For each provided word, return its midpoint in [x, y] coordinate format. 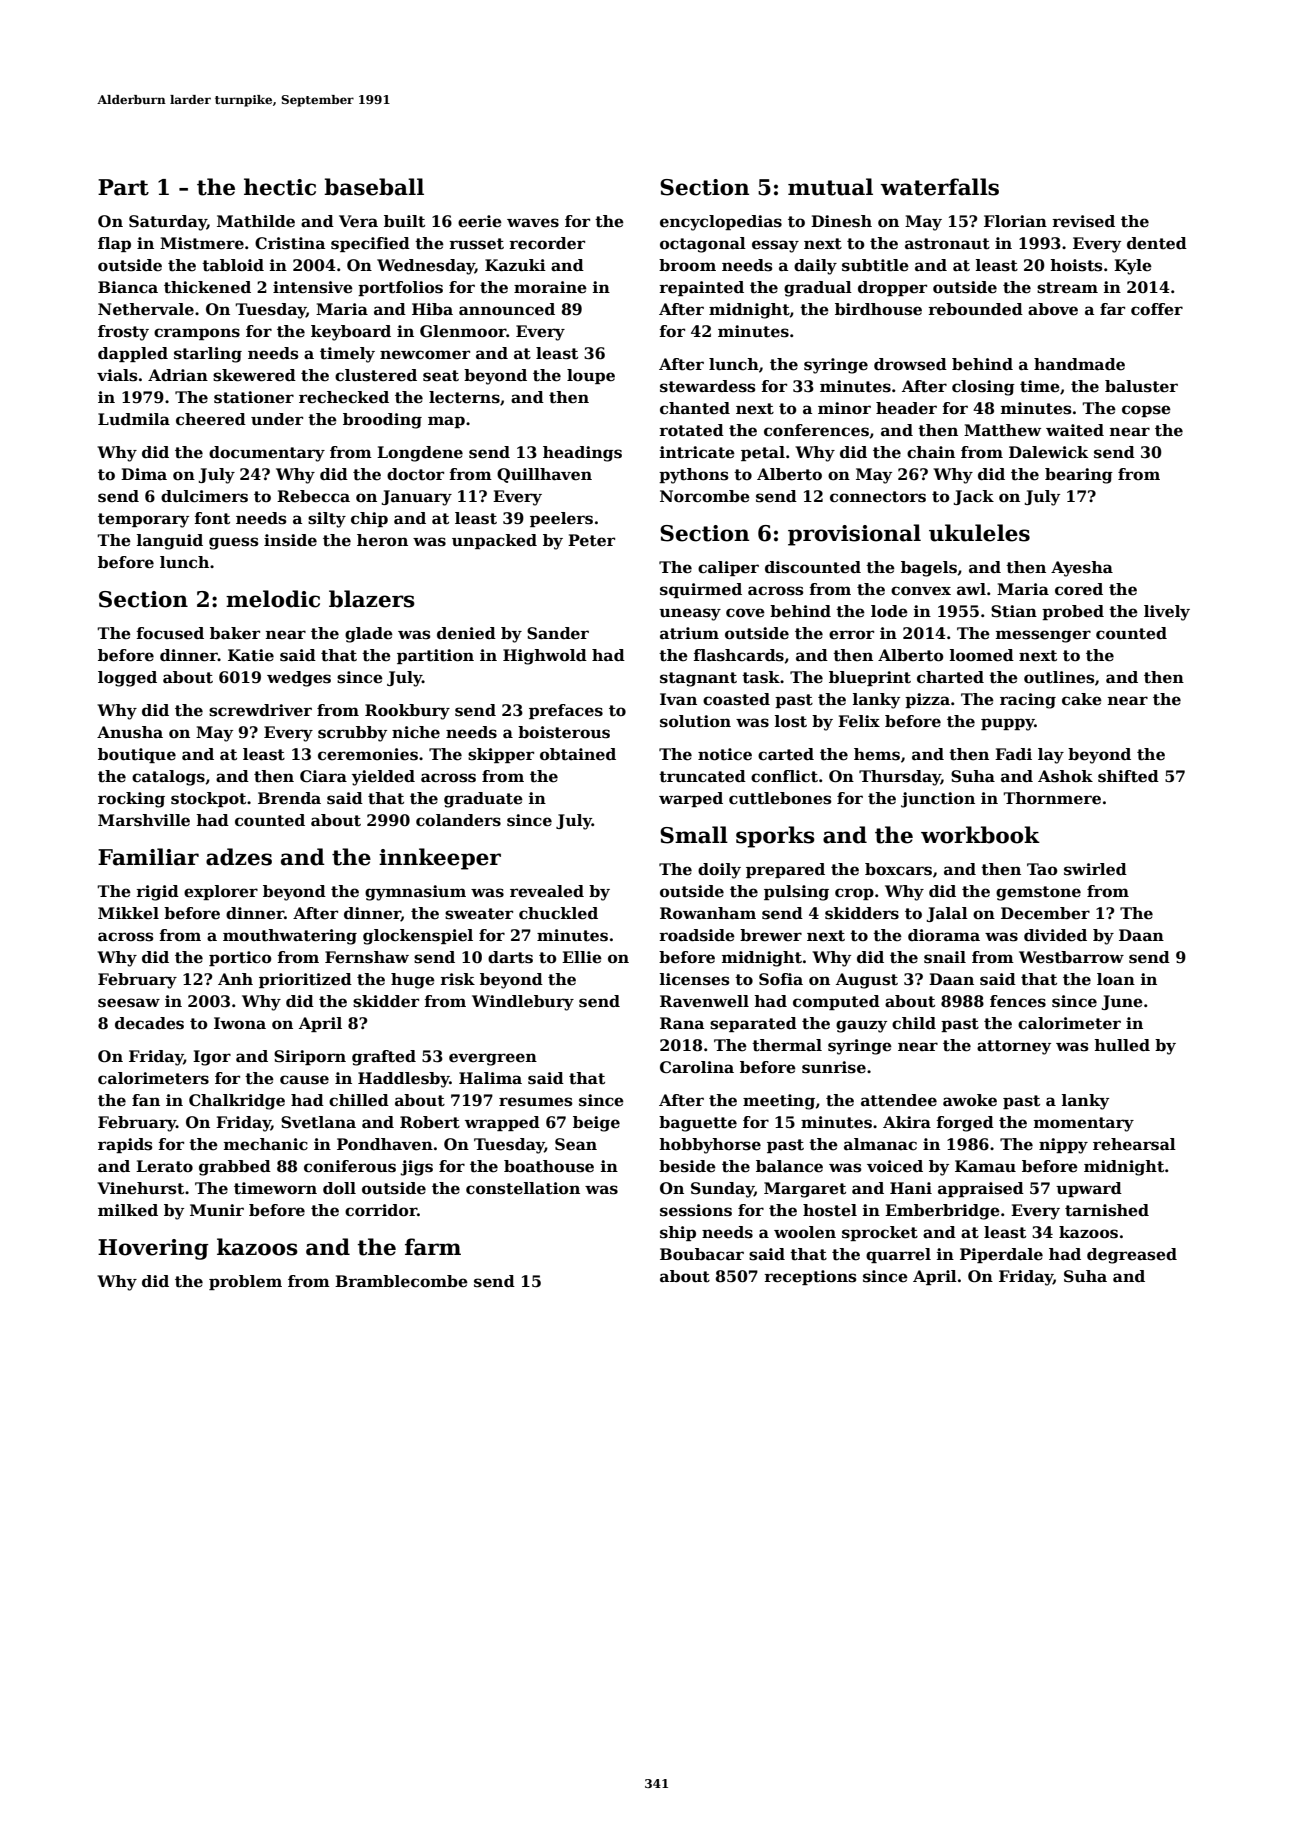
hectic [280, 187]
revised [1083, 221]
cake [1082, 699]
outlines [1059, 677]
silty [327, 520]
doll [339, 1188]
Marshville [144, 820]
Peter [591, 540]
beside [687, 1166]
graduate [483, 800]
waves [533, 223]
